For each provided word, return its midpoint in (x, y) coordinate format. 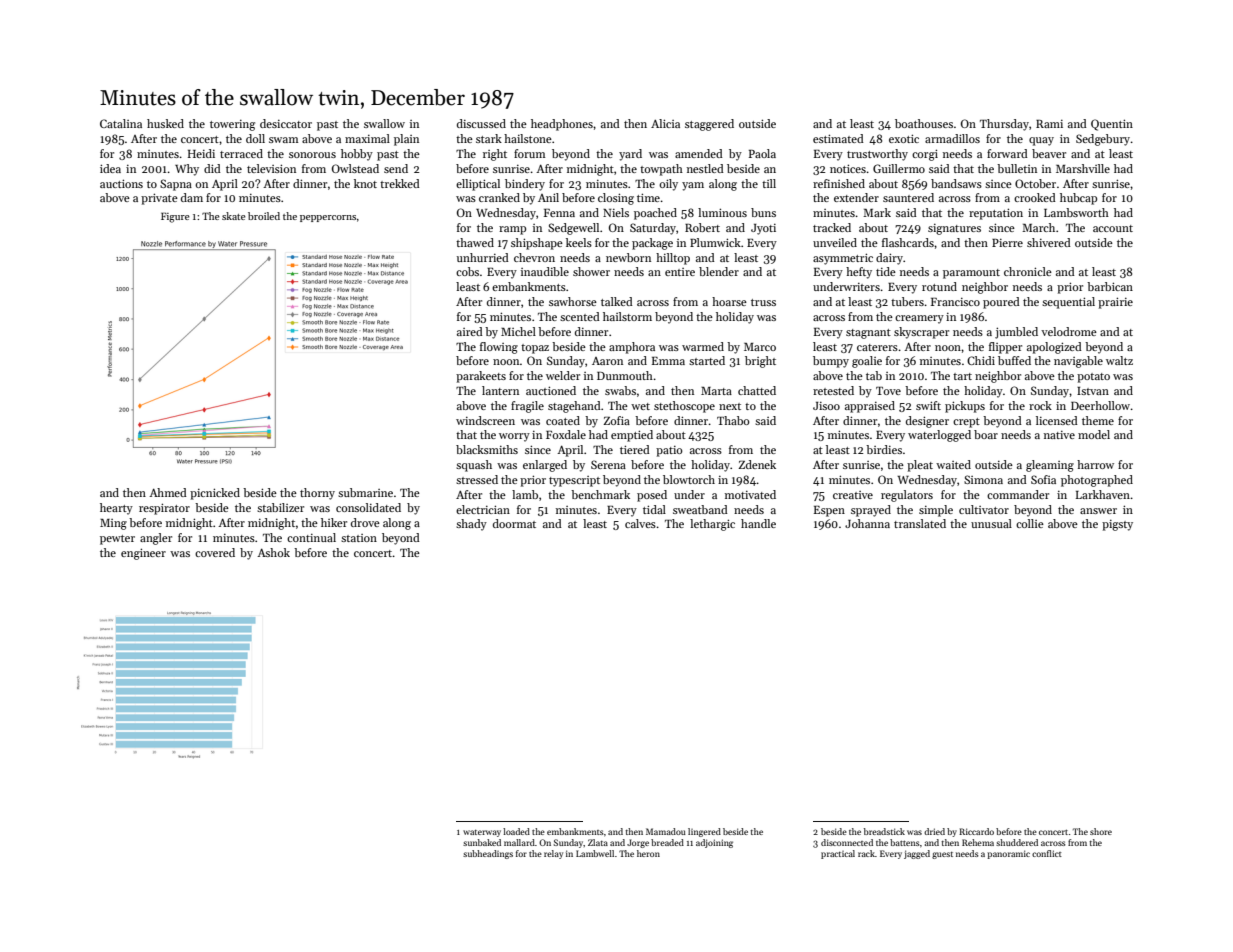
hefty (859, 273)
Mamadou (666, 831)
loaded (516, 831)
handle (758, 523)
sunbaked (482, 842)
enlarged (545, 466)
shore (1101, 831)
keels (579, 242)
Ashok (273, 552)
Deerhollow (1100, 405)
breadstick (884, 831)
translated (920, 523)
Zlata (598, 842)
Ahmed (168, 492)
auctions (121, 183)
